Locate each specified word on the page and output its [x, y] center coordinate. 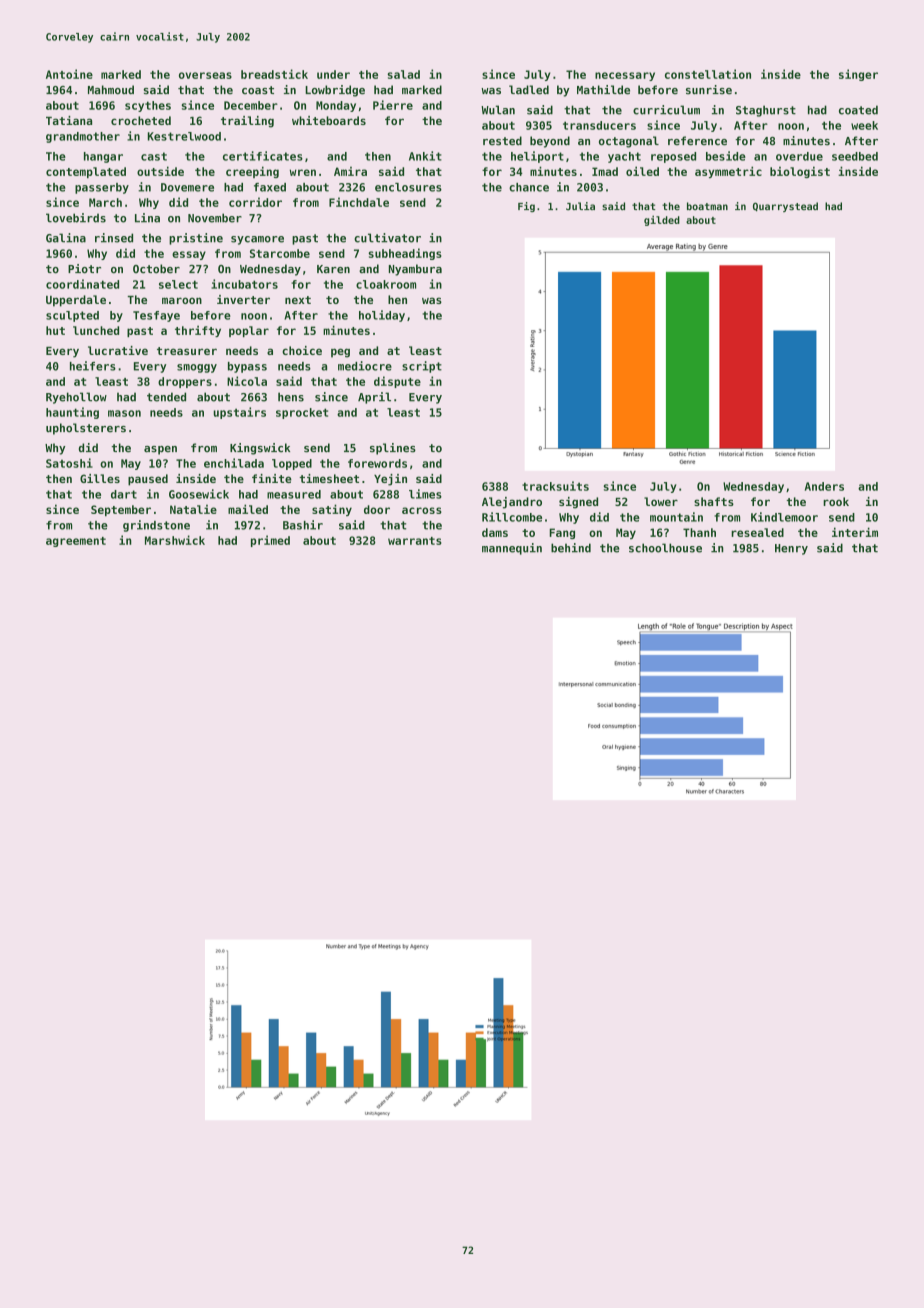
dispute [397, 382]
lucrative [118, 350]
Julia [580, 206]
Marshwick [175, 540]
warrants [415, 541]
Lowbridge [335, 91]
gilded [662, 220]
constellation [708, 74]
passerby [102, 188]
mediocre [365, 366]
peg [340, 353]
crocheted [141, 120]
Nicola [247, 381]
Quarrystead [785, 207]
